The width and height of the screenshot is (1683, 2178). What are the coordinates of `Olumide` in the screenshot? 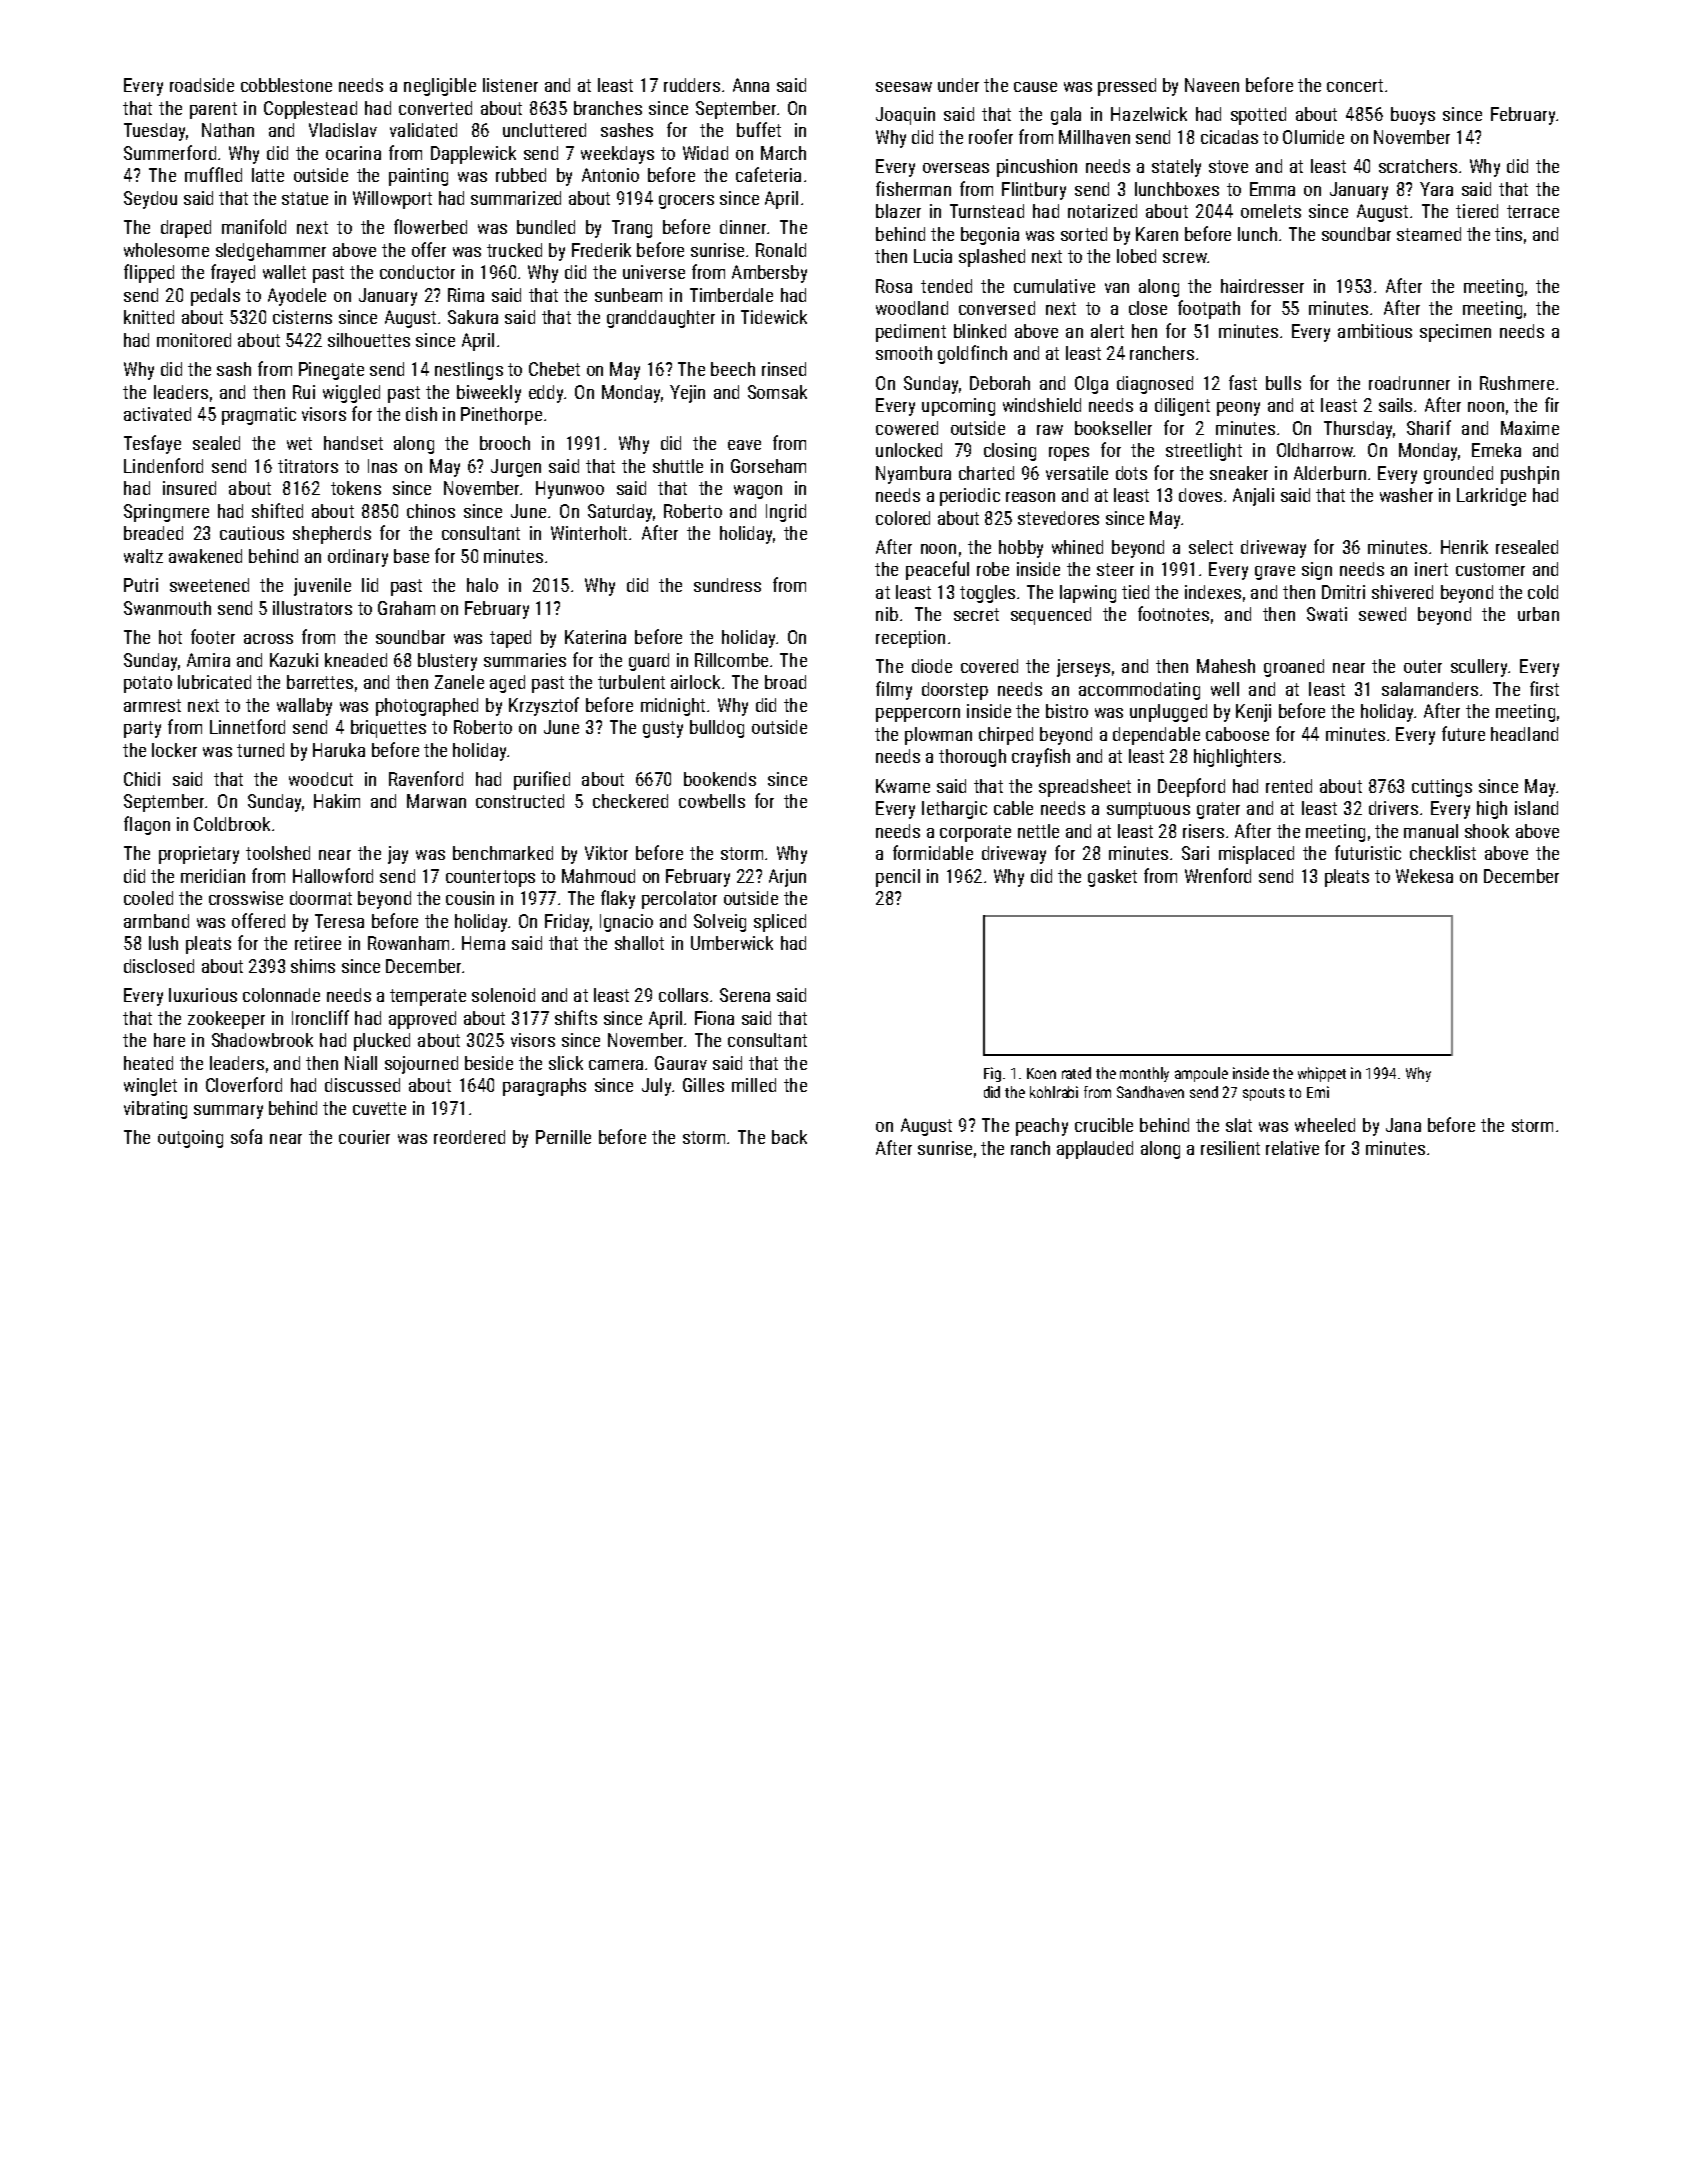 It's located at (1313, 137).
